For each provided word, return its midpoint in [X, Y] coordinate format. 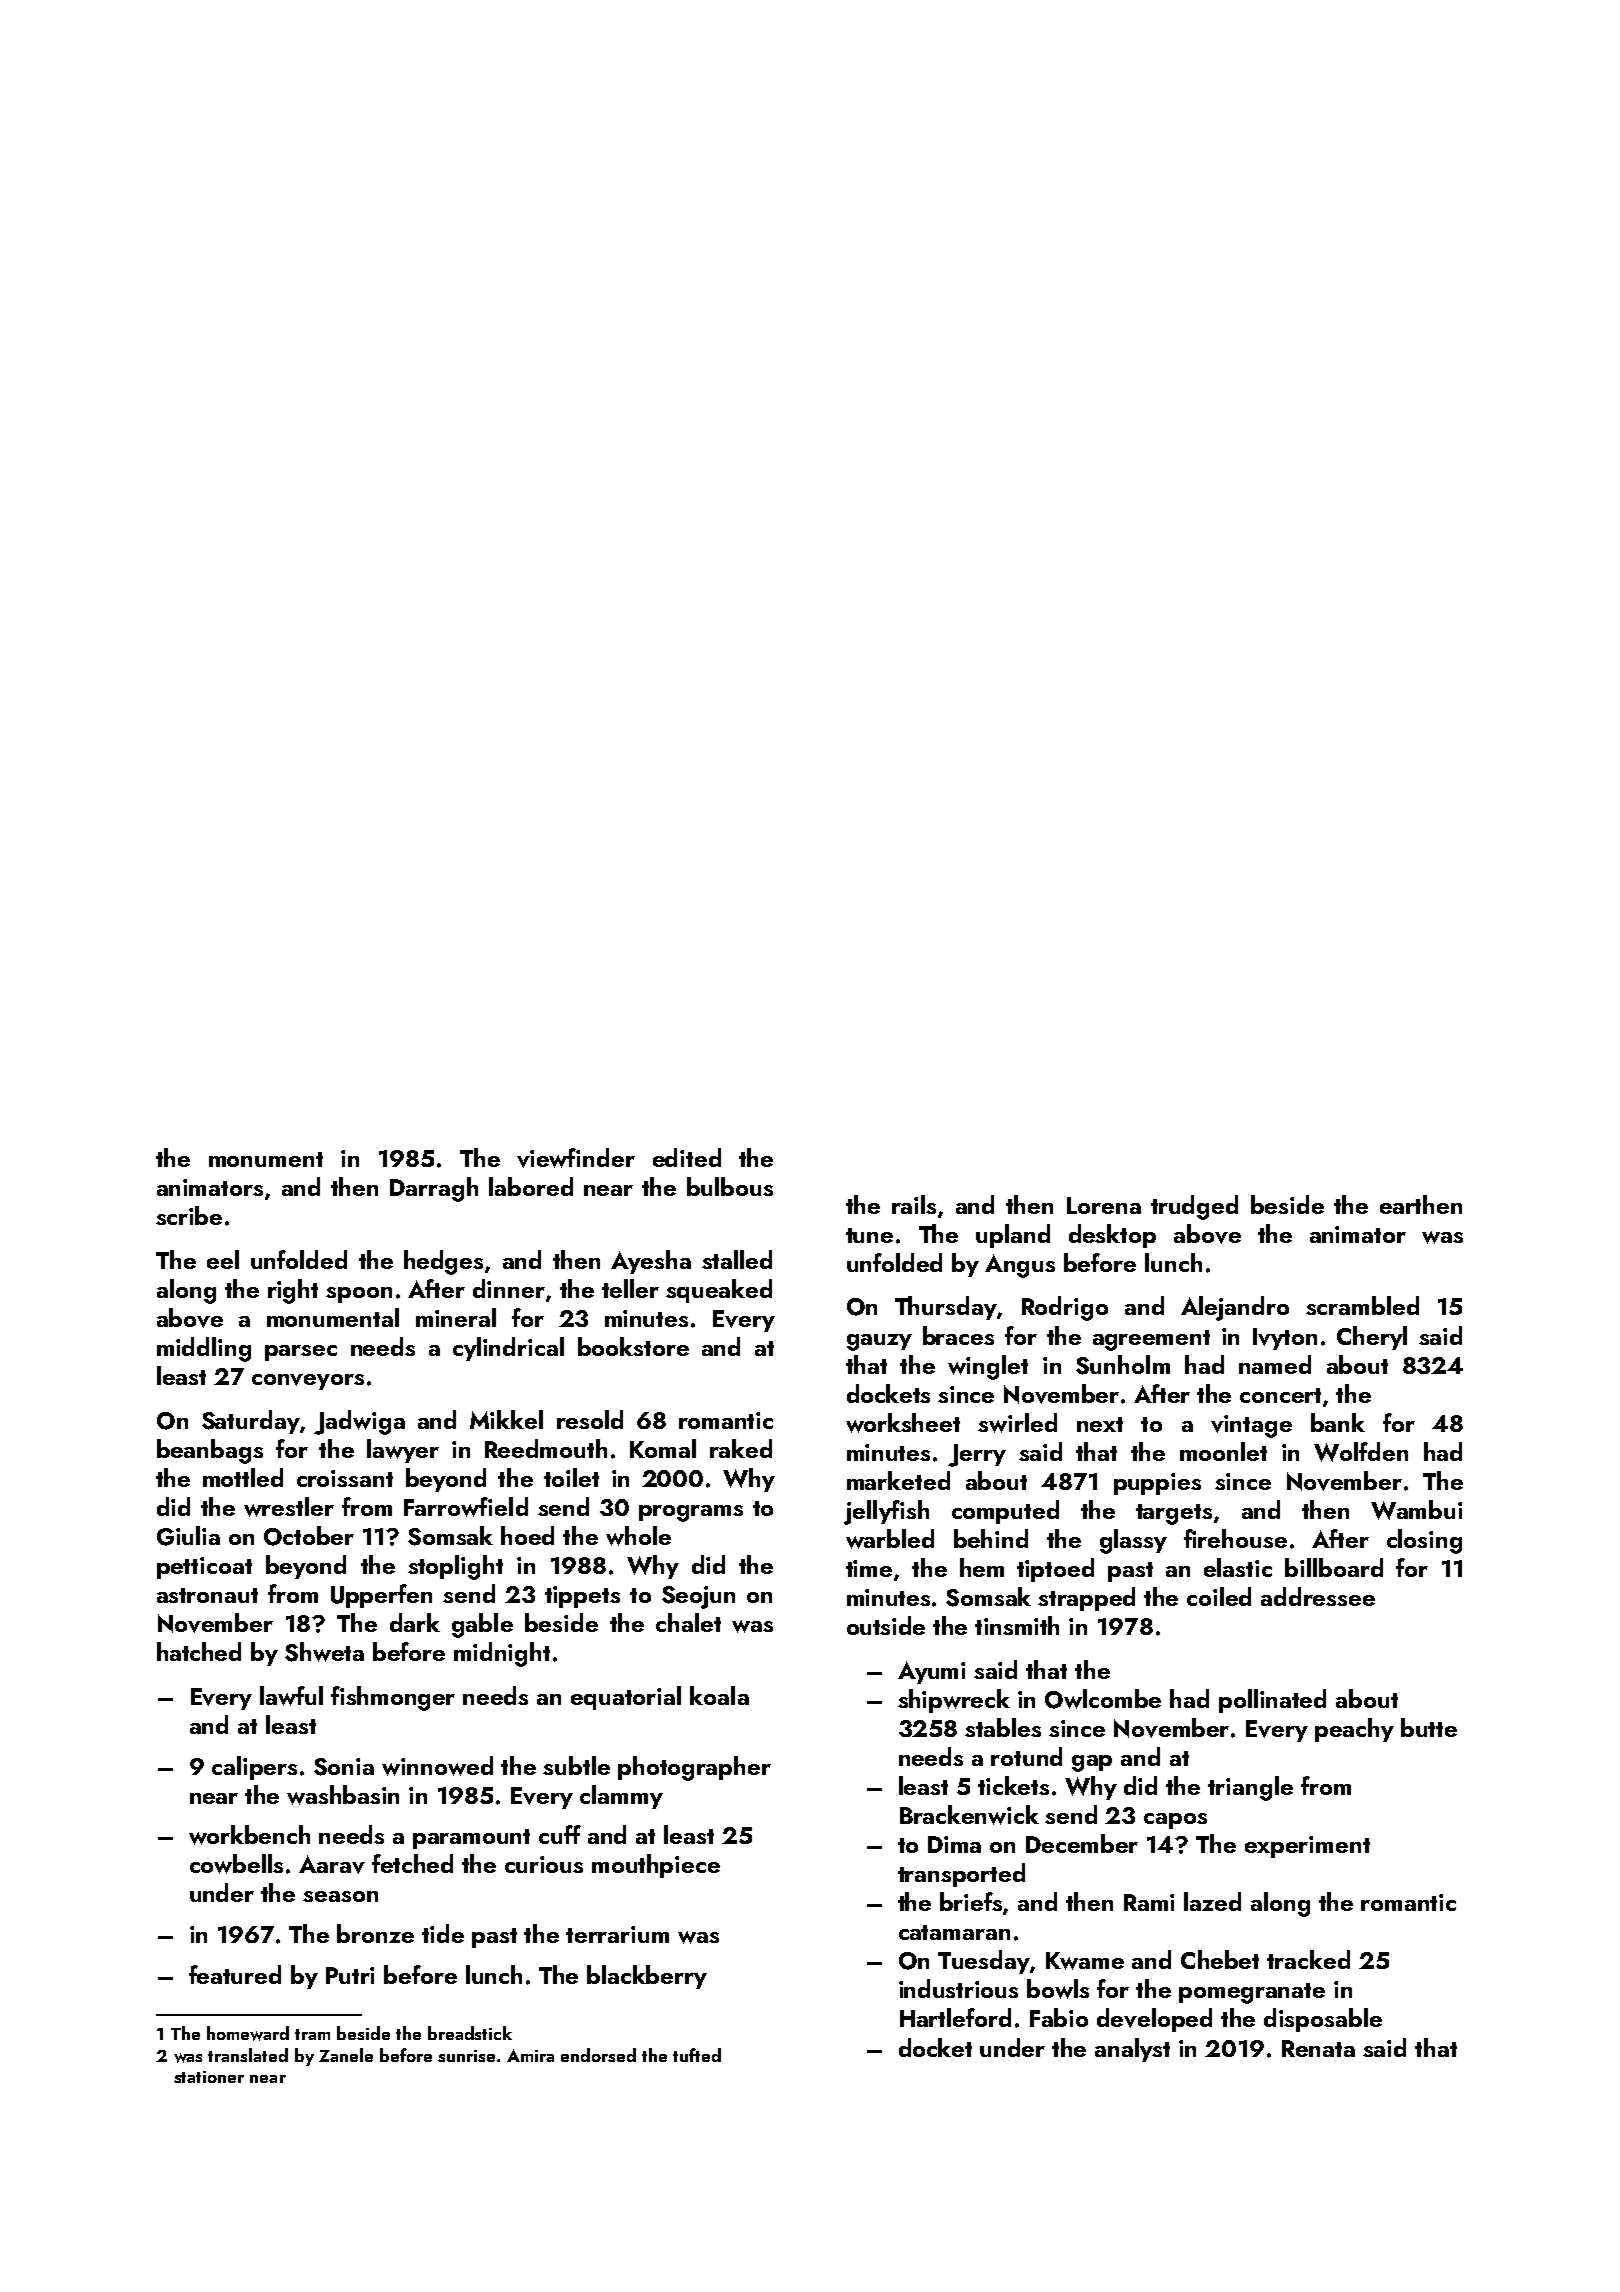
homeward [248, 2033]
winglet [988, 1367]
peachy [1354, 1730]
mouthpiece [656, 1866]
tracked [1308, 1959]
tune [869, 1235]
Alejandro [1235, 1308]
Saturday [251, 1422]
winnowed [437, 1766]
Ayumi [931, 1672]
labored [531, 1186]
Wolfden [1361, 1452]
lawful [291, 1696]
